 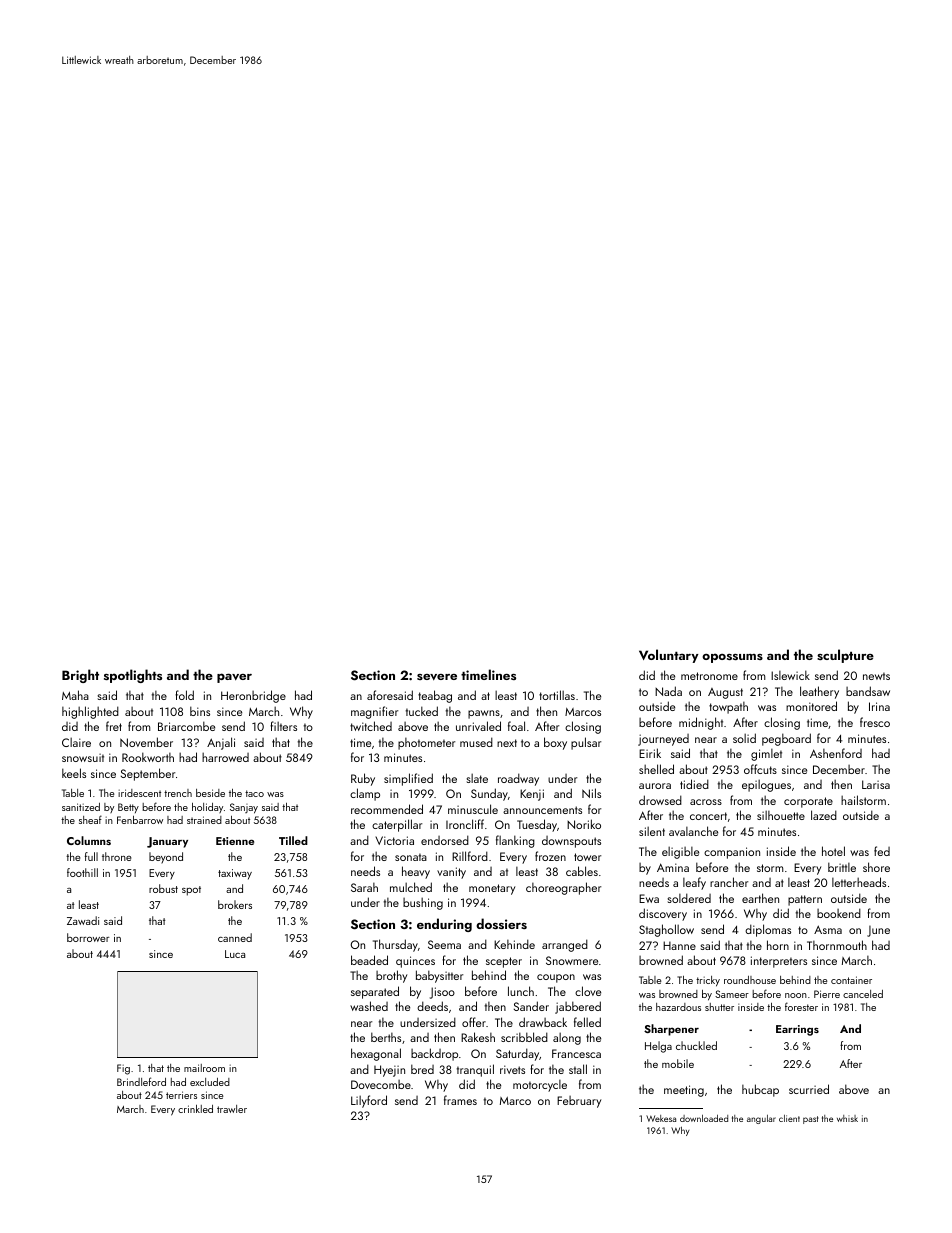 I want to click on Voluntary, so click(x=669, y=656).
